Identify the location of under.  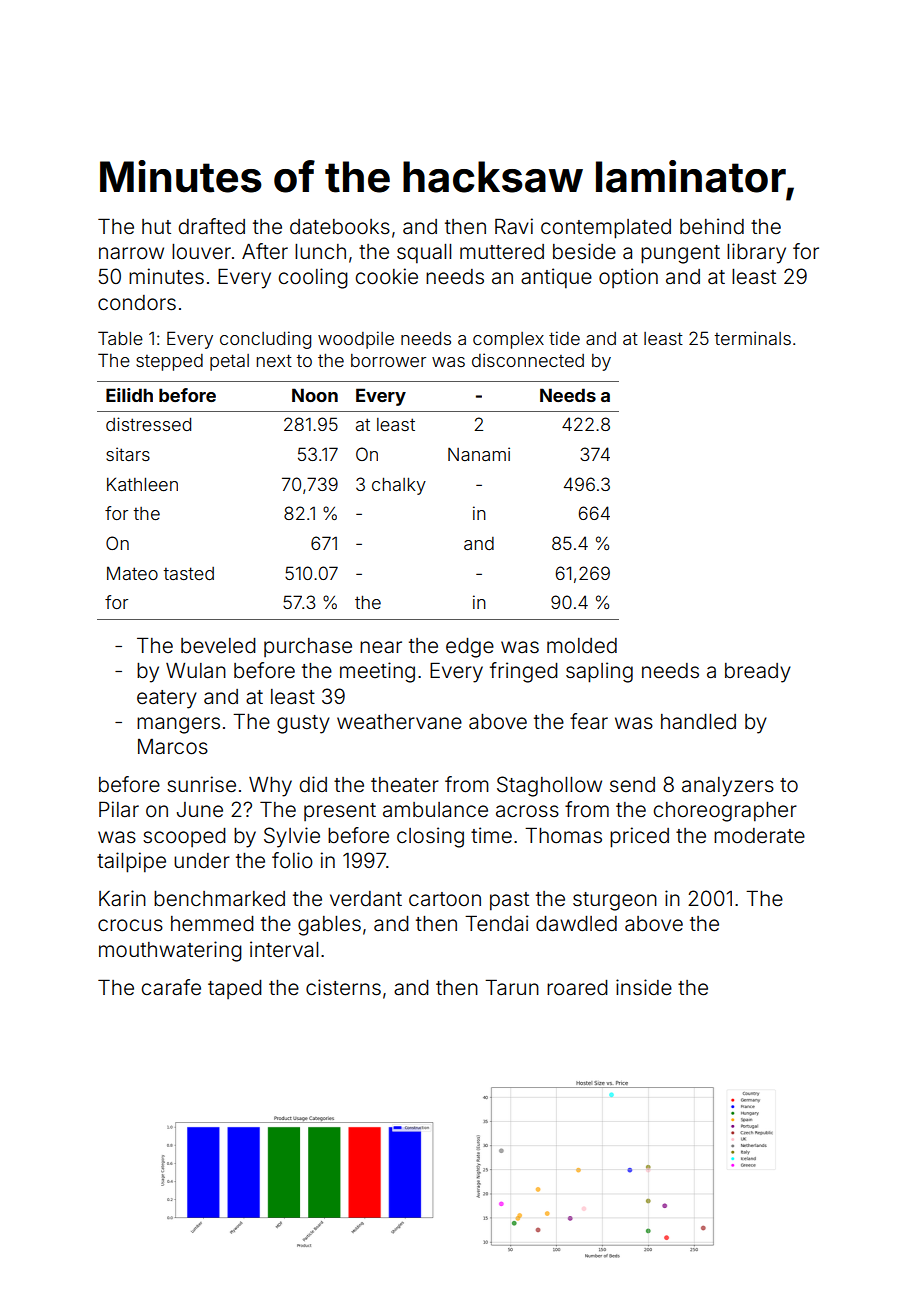
(202, 861).
